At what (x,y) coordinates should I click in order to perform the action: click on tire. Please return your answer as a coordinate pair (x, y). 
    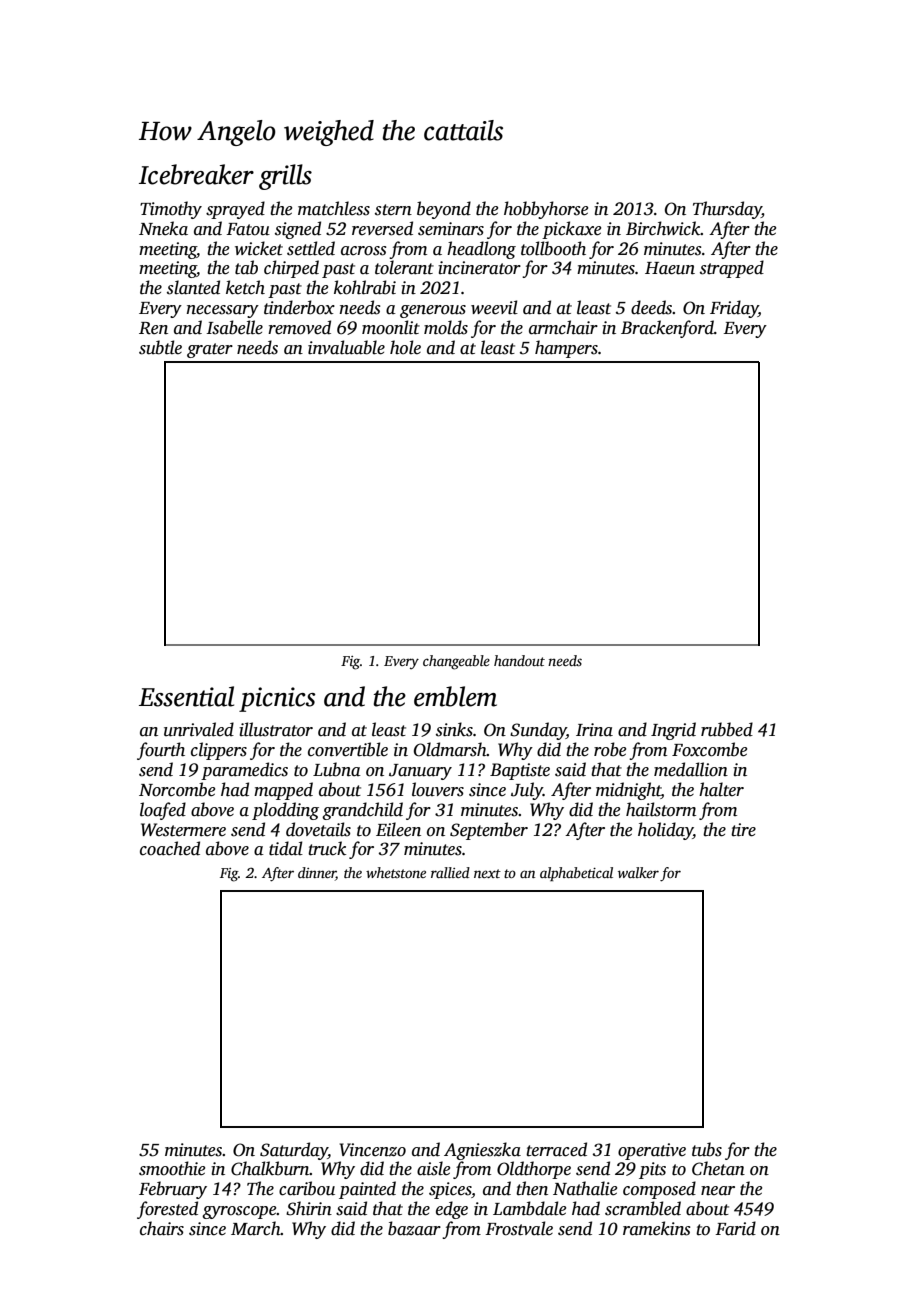
    Looking at the image, I should click on (743, 830).
